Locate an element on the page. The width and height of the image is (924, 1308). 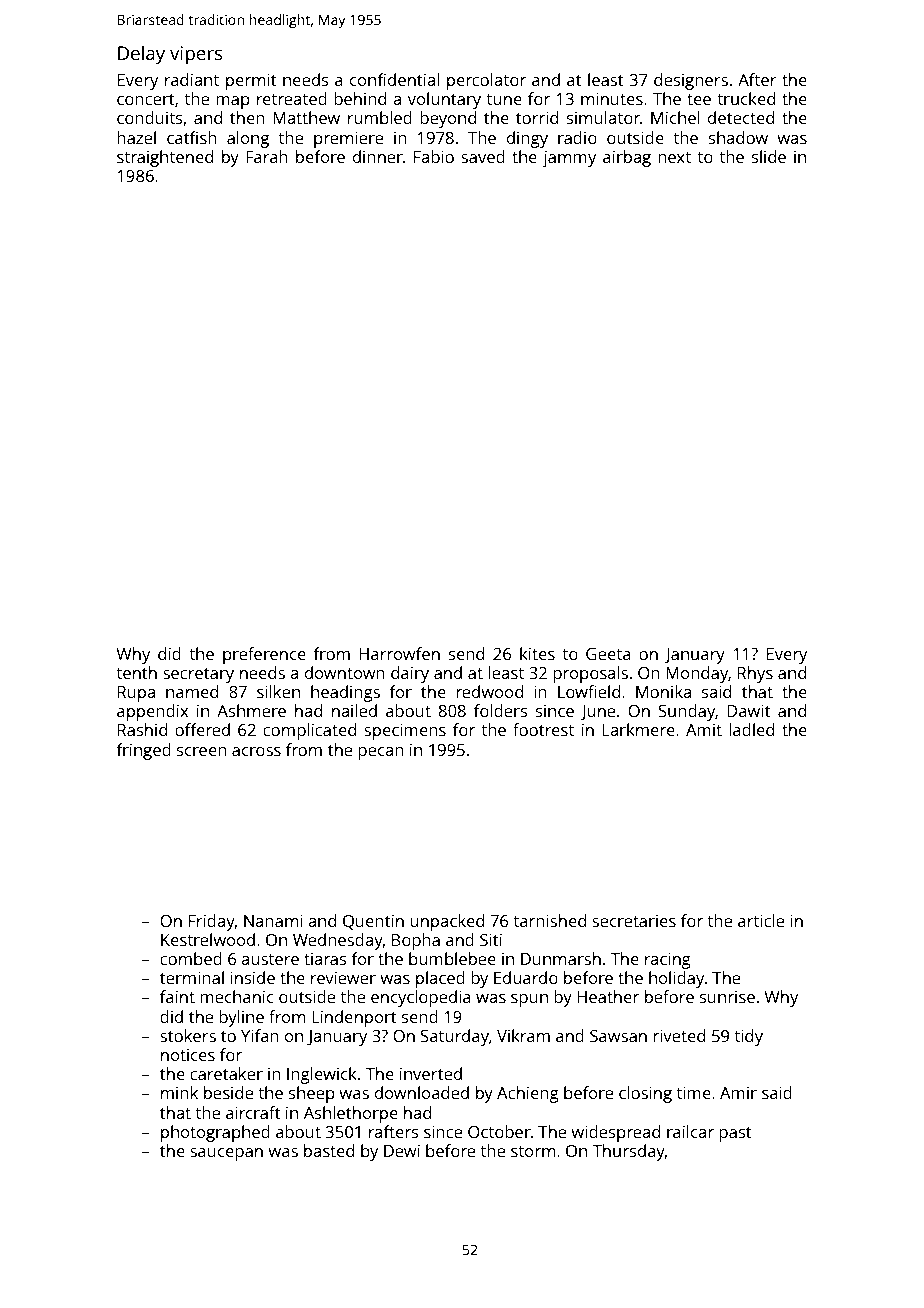
kites is located at coordinates (537, 653).
